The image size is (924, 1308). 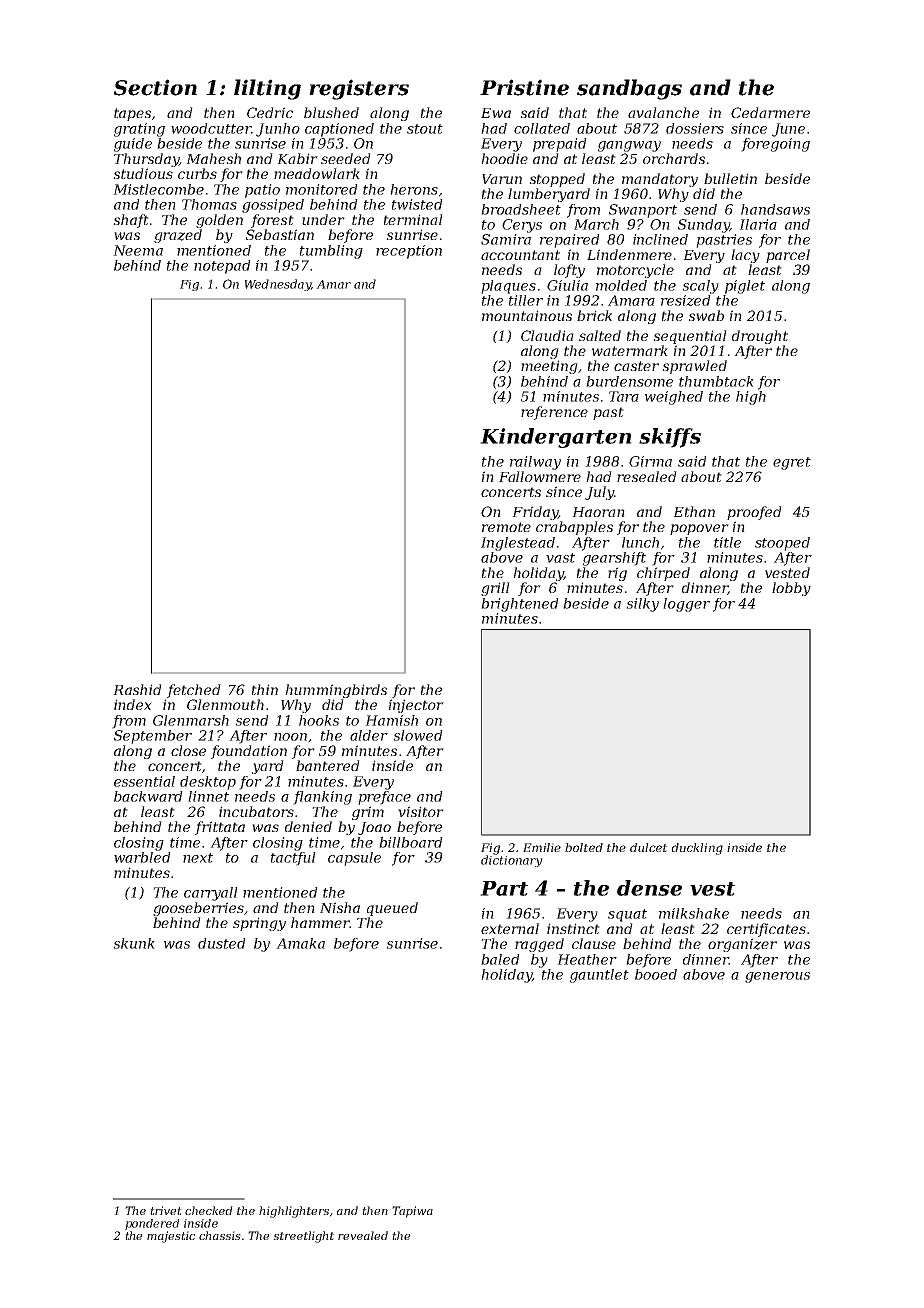 I want to click on Tapiwa, so click(x=412, y=1212).
